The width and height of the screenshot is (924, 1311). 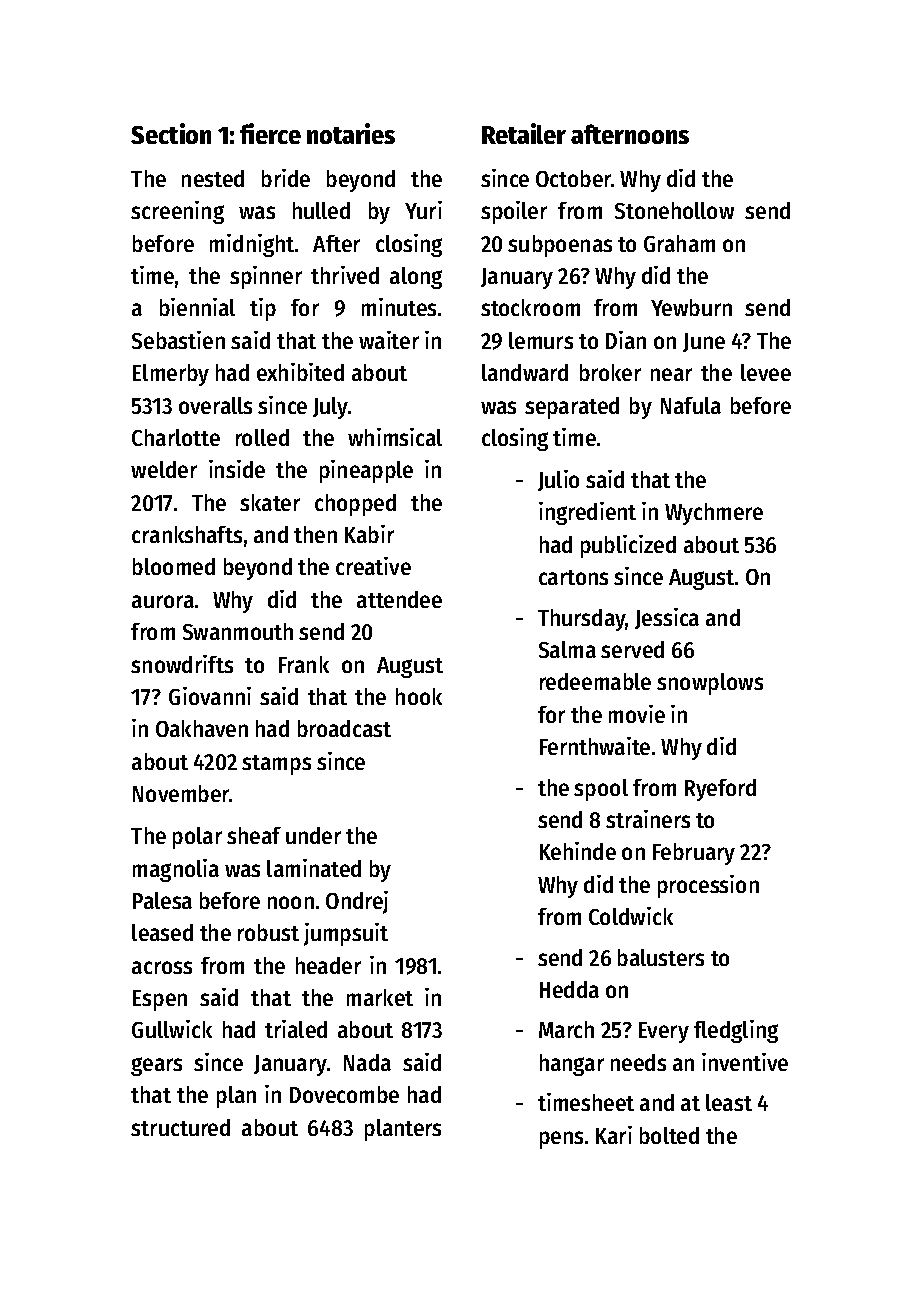 I want to click on Julio, so click(x=558, y=480).
